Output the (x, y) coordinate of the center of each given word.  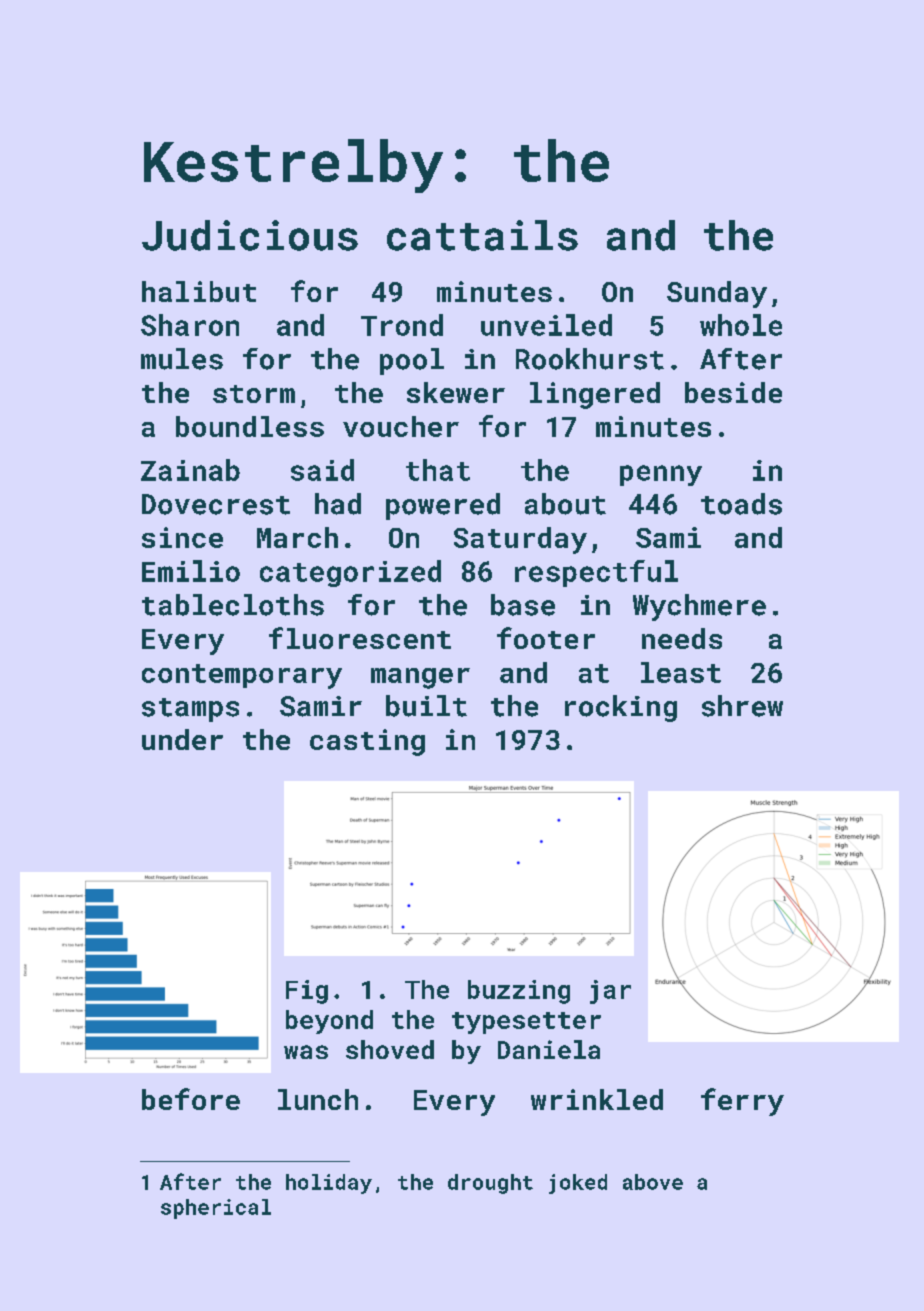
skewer (456, 392)
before (191, 1099)
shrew (742, 706)
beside (733, 392)
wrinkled (597, 1099)
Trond (402, 325)
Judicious (250, 235)
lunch (318, 1099)
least (681, 672)
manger (420, 678)
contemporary (242, 676)
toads (741, 504)
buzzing (519, 992)
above (653, 1182)
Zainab (190, 470)
